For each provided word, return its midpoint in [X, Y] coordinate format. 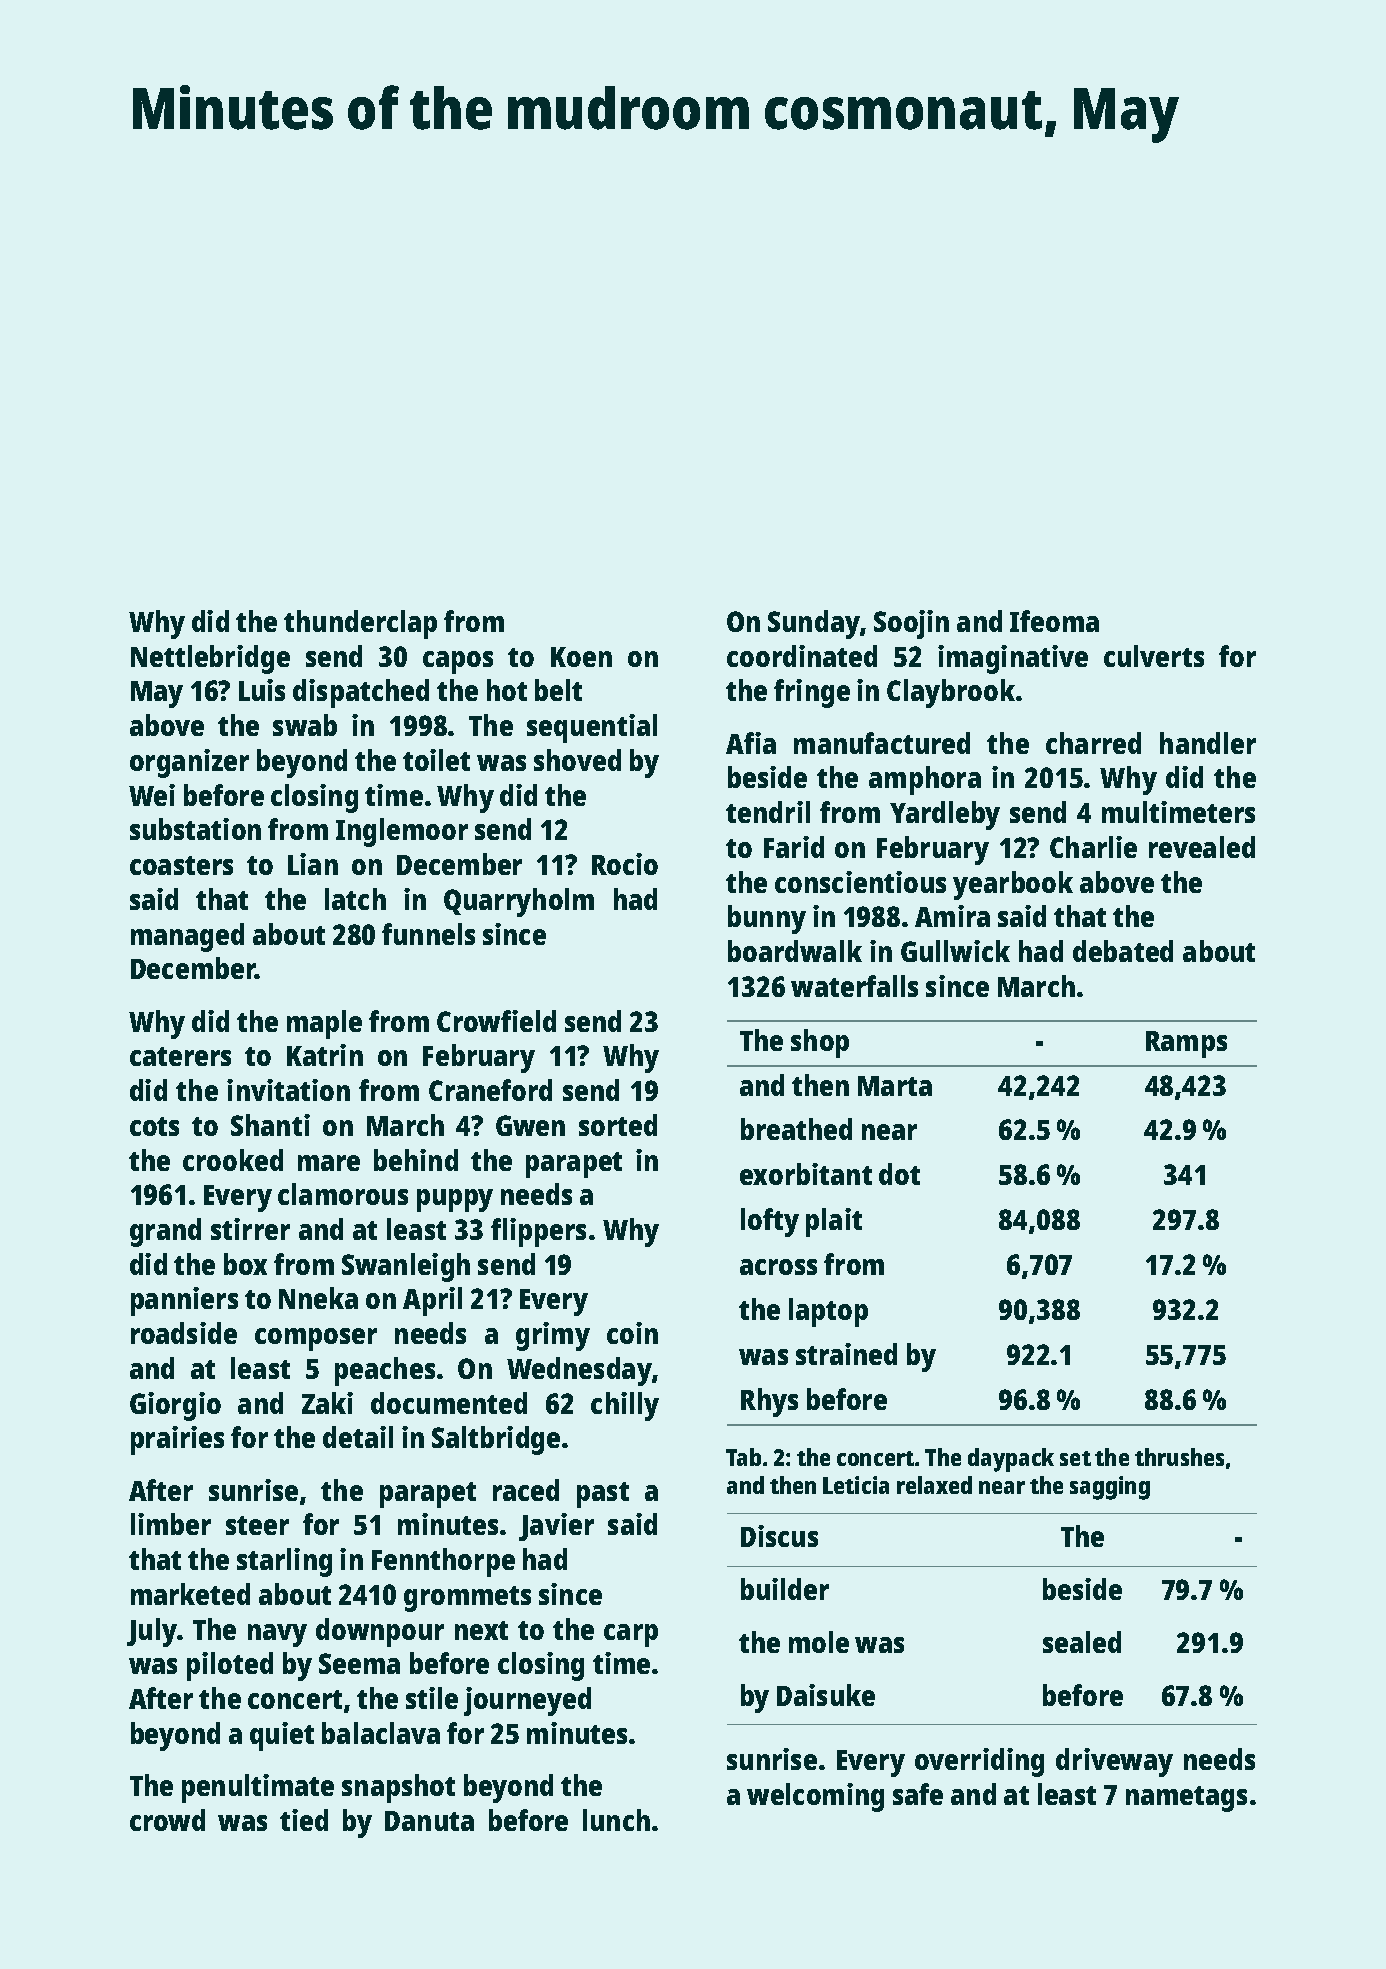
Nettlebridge [210, 659]
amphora [925, 780]
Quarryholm [519, 902]
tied [304, 1820]
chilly [625, 1406]
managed [187, 937]
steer [257, 1525]
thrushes [1179, 1457]
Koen [581, 657]
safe [918, 1794]
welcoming [815, 1797]
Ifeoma [1054, 621]
